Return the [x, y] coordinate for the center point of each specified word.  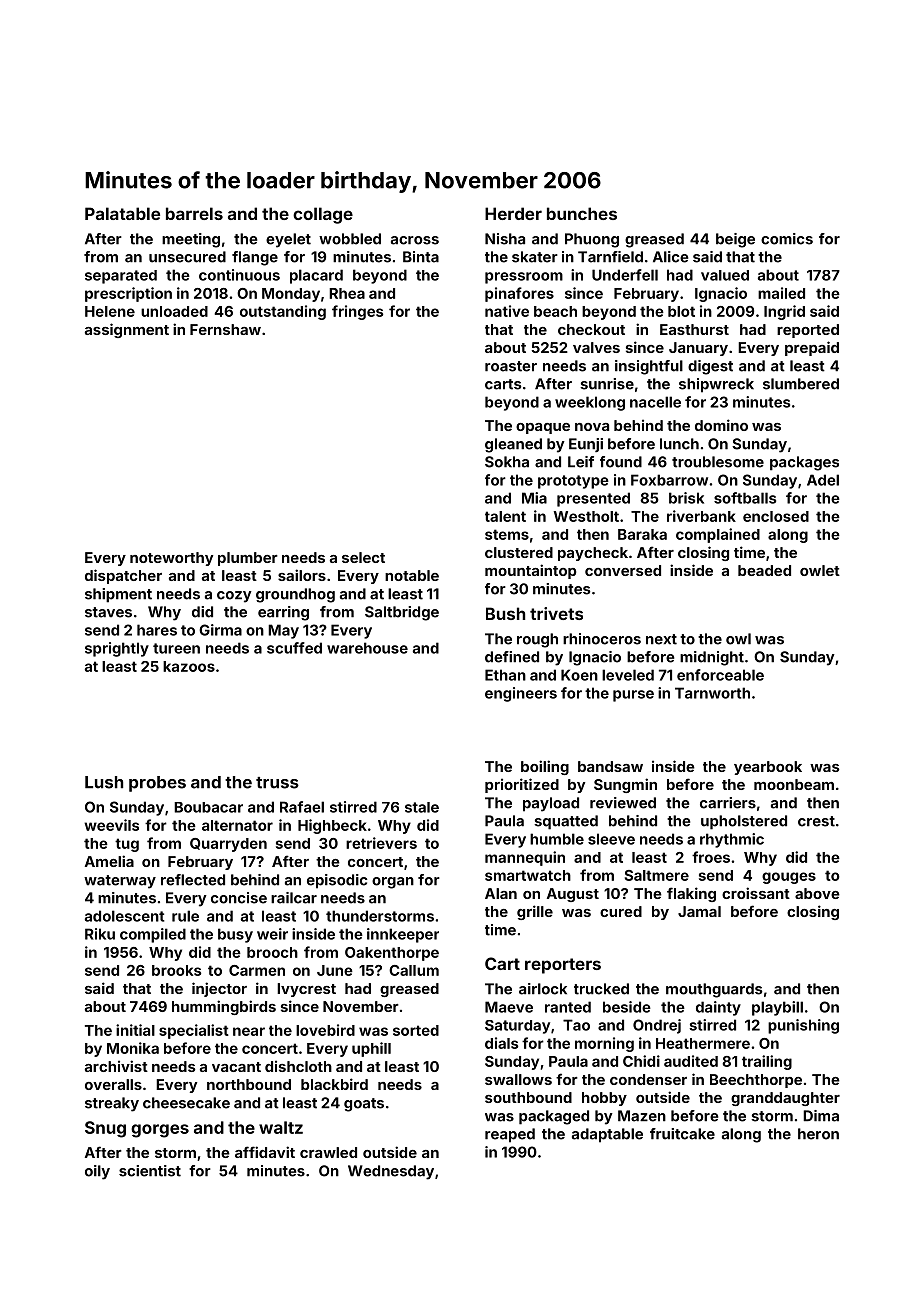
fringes [357, 312]
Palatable [122, 213]
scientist [150, 1171]
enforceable [720, 675]
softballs [745, 498]
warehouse [367, 648]
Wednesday [391, 1172]
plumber [248, 559]
